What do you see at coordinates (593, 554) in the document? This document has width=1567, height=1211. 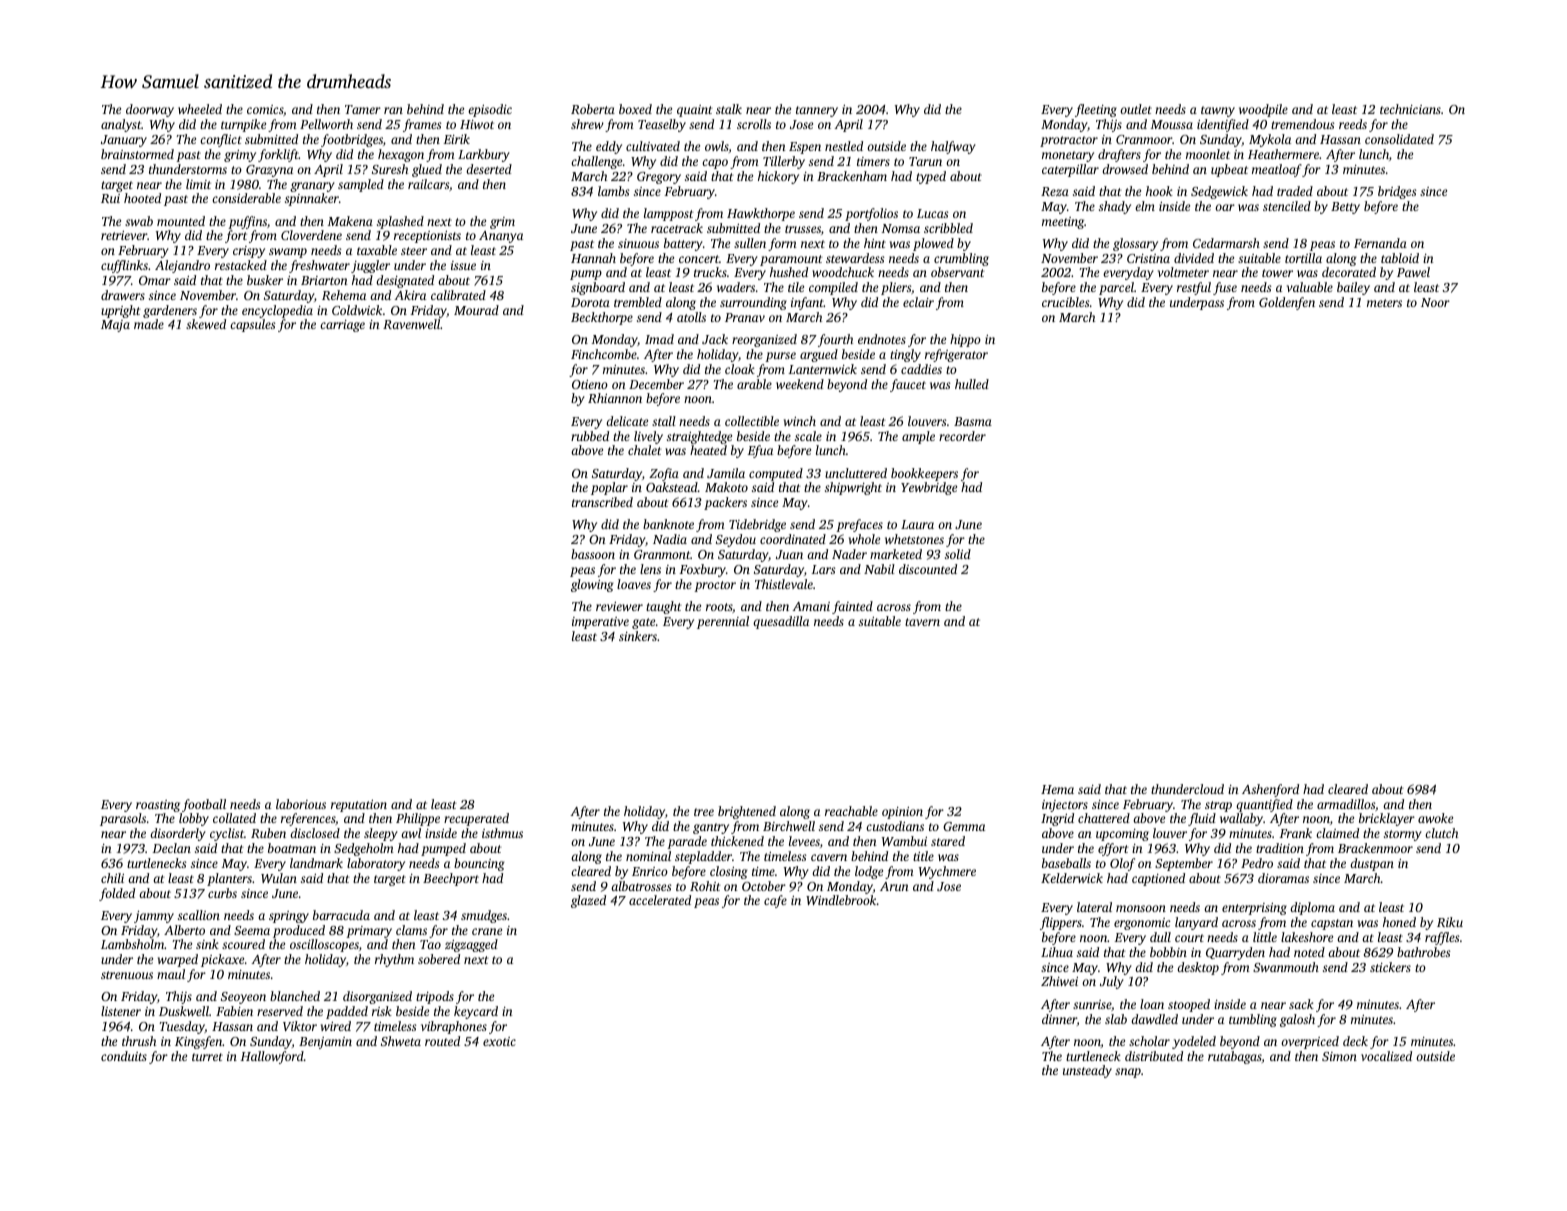 I see `bassoon` at bounding box center [593, 554].
